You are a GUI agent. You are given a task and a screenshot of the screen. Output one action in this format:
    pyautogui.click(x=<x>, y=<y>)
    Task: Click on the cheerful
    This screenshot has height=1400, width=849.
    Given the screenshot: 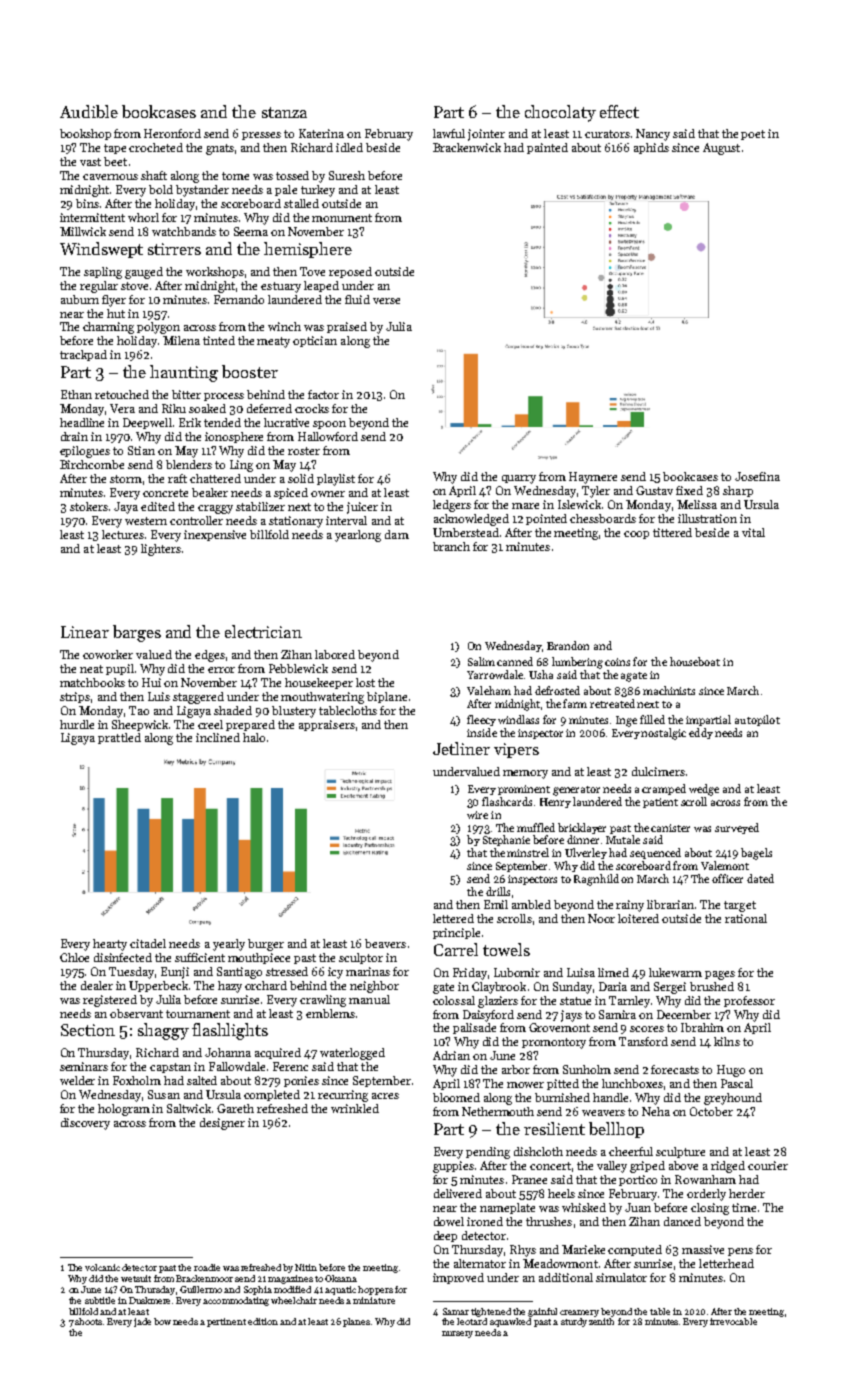 What is the action you would take?
    pyautogui.click(x=631, y=1151)
